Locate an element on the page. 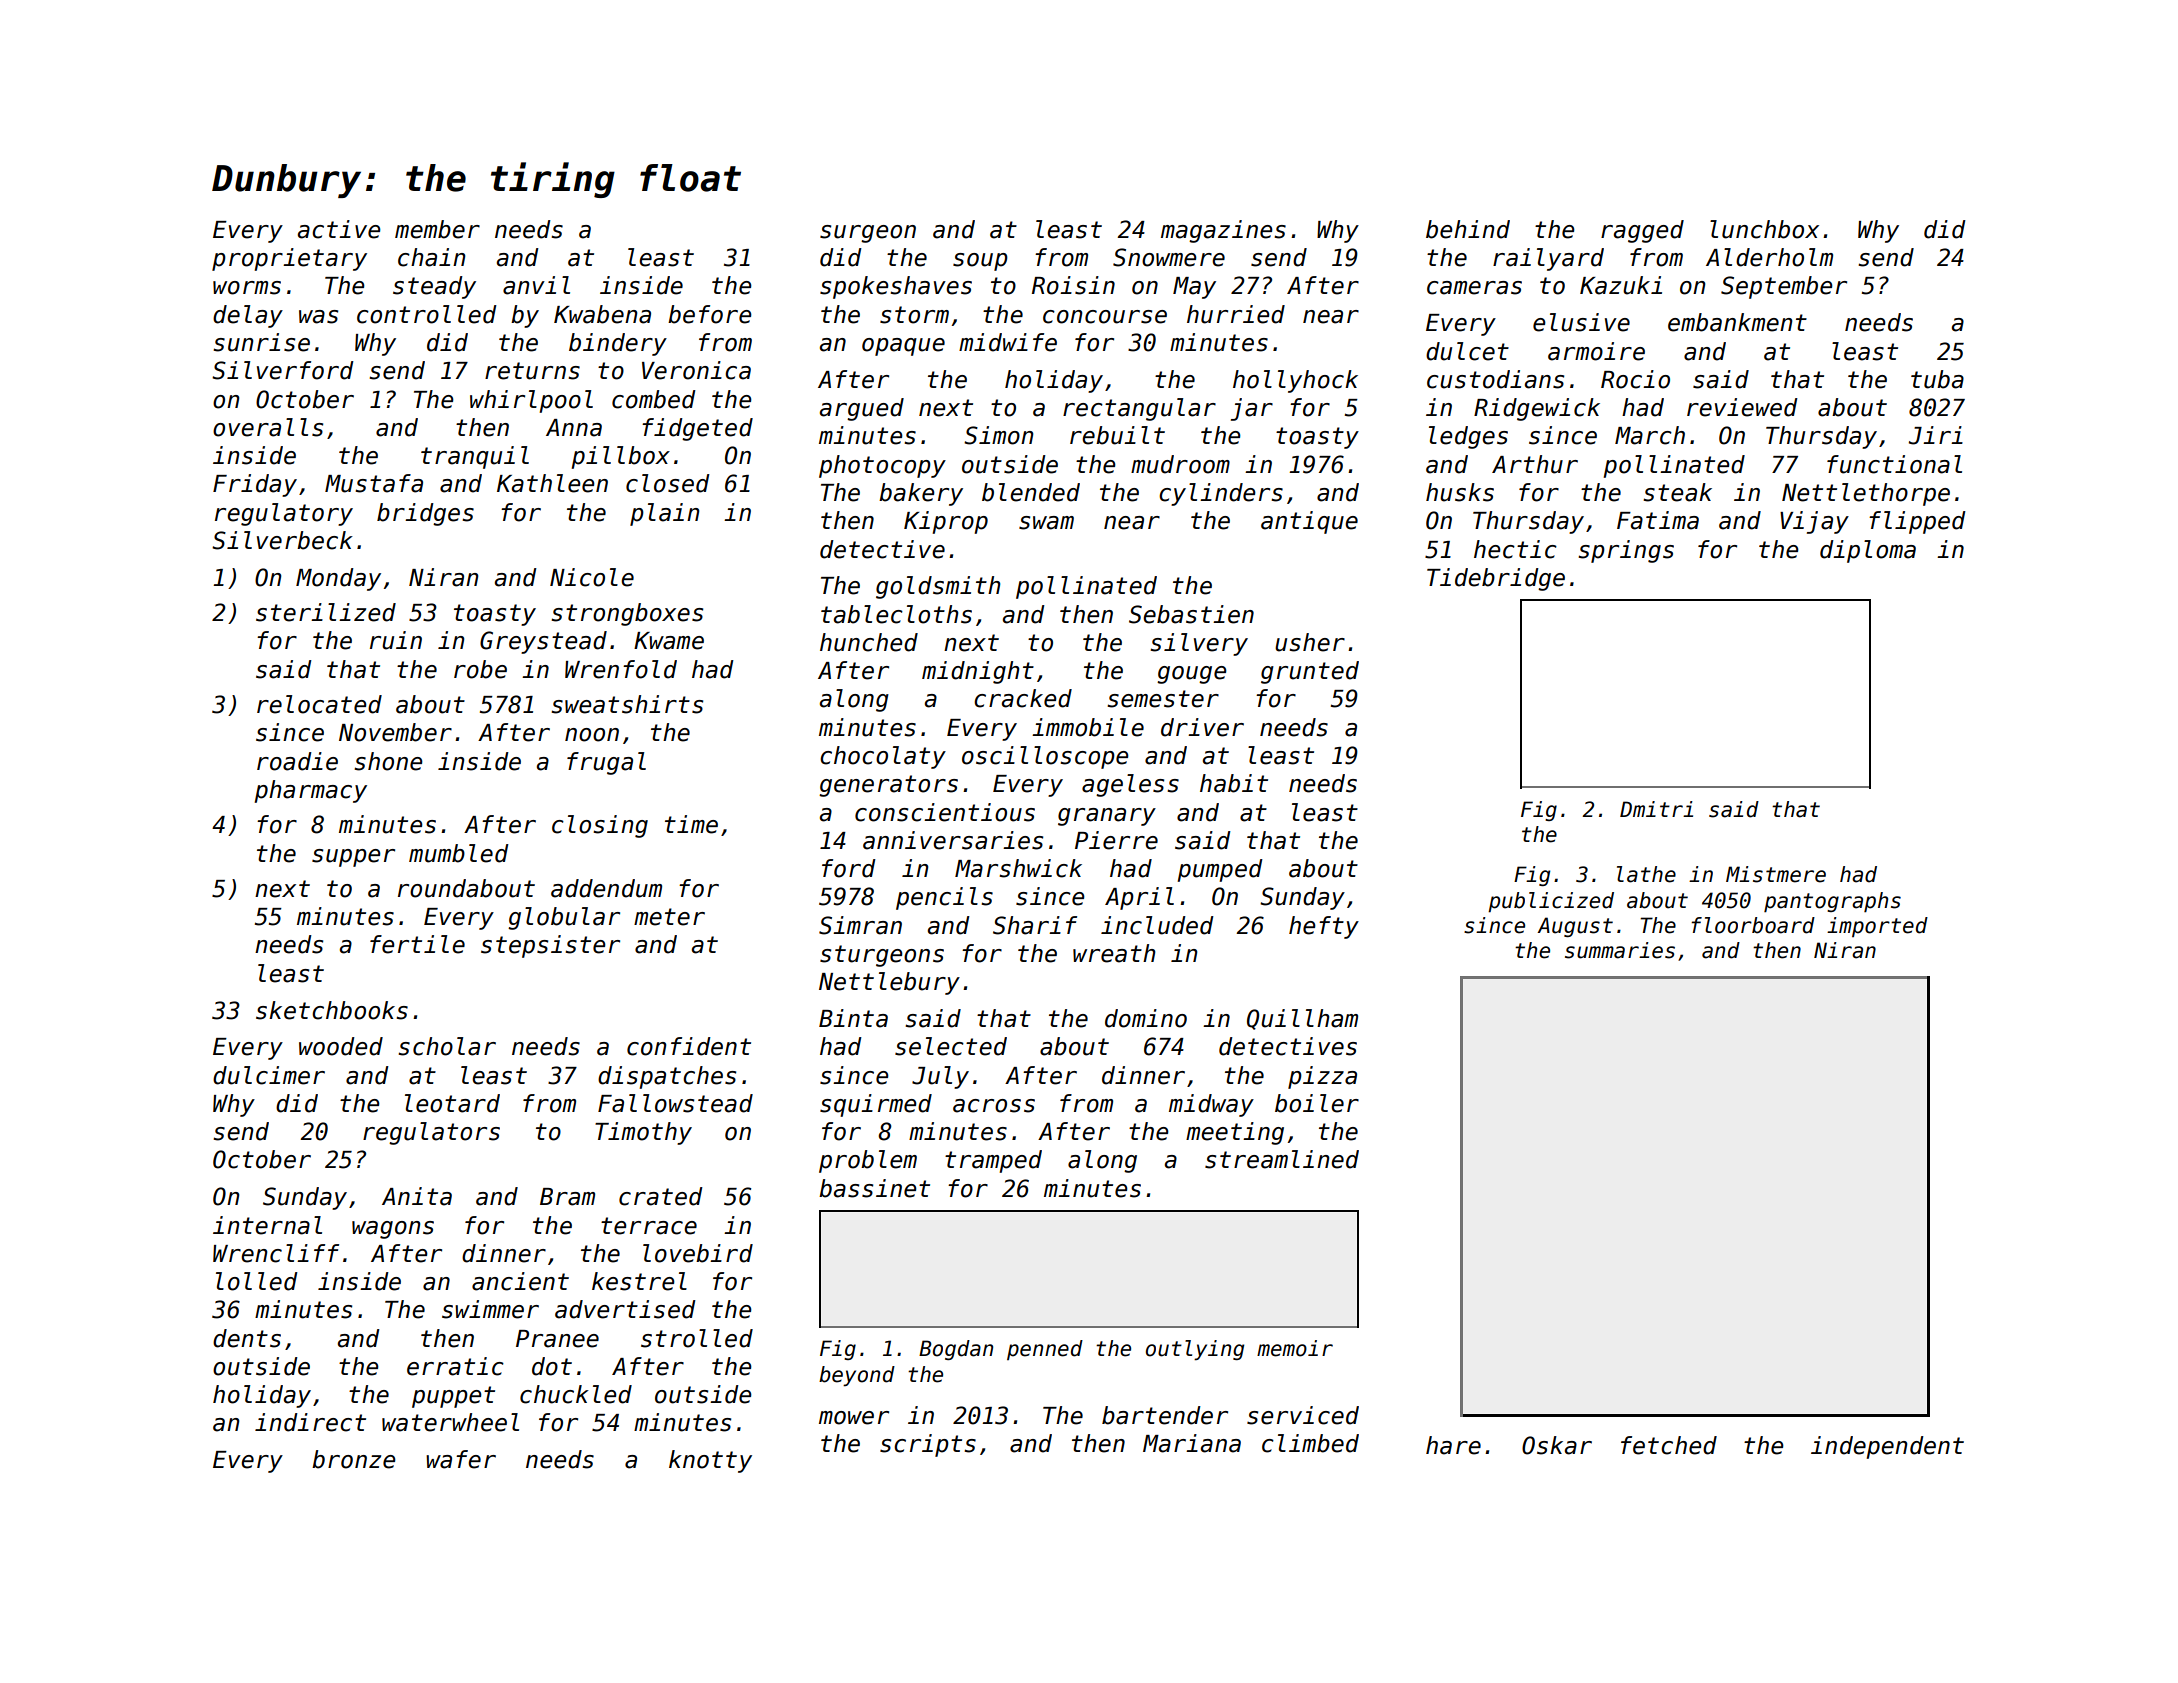  fertile is located at coordinates (417, 944).
